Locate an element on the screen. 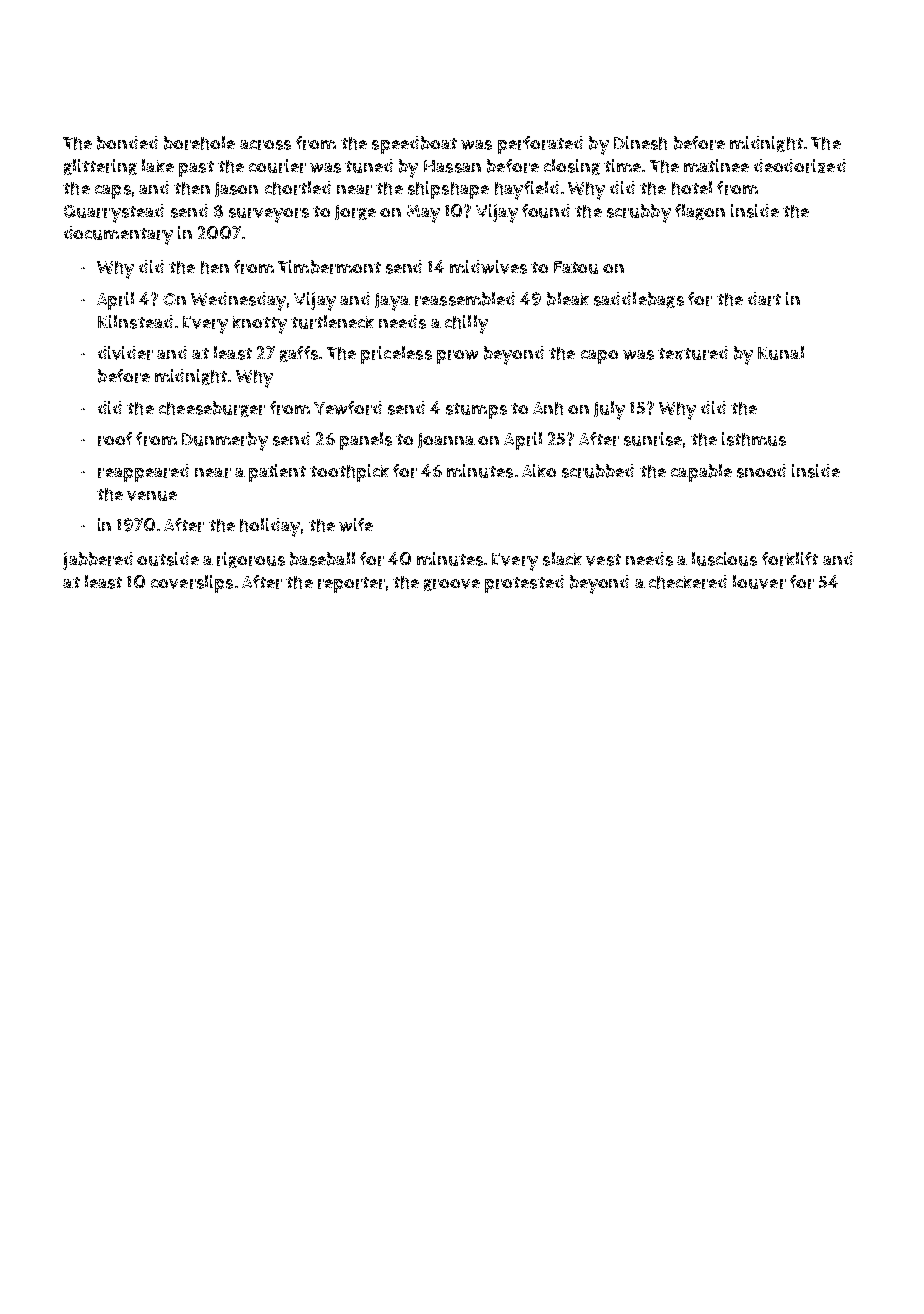 Image resolution: width=924 pixels, height=1314 pixels. jabbered is located at coordinates (98, 561).
